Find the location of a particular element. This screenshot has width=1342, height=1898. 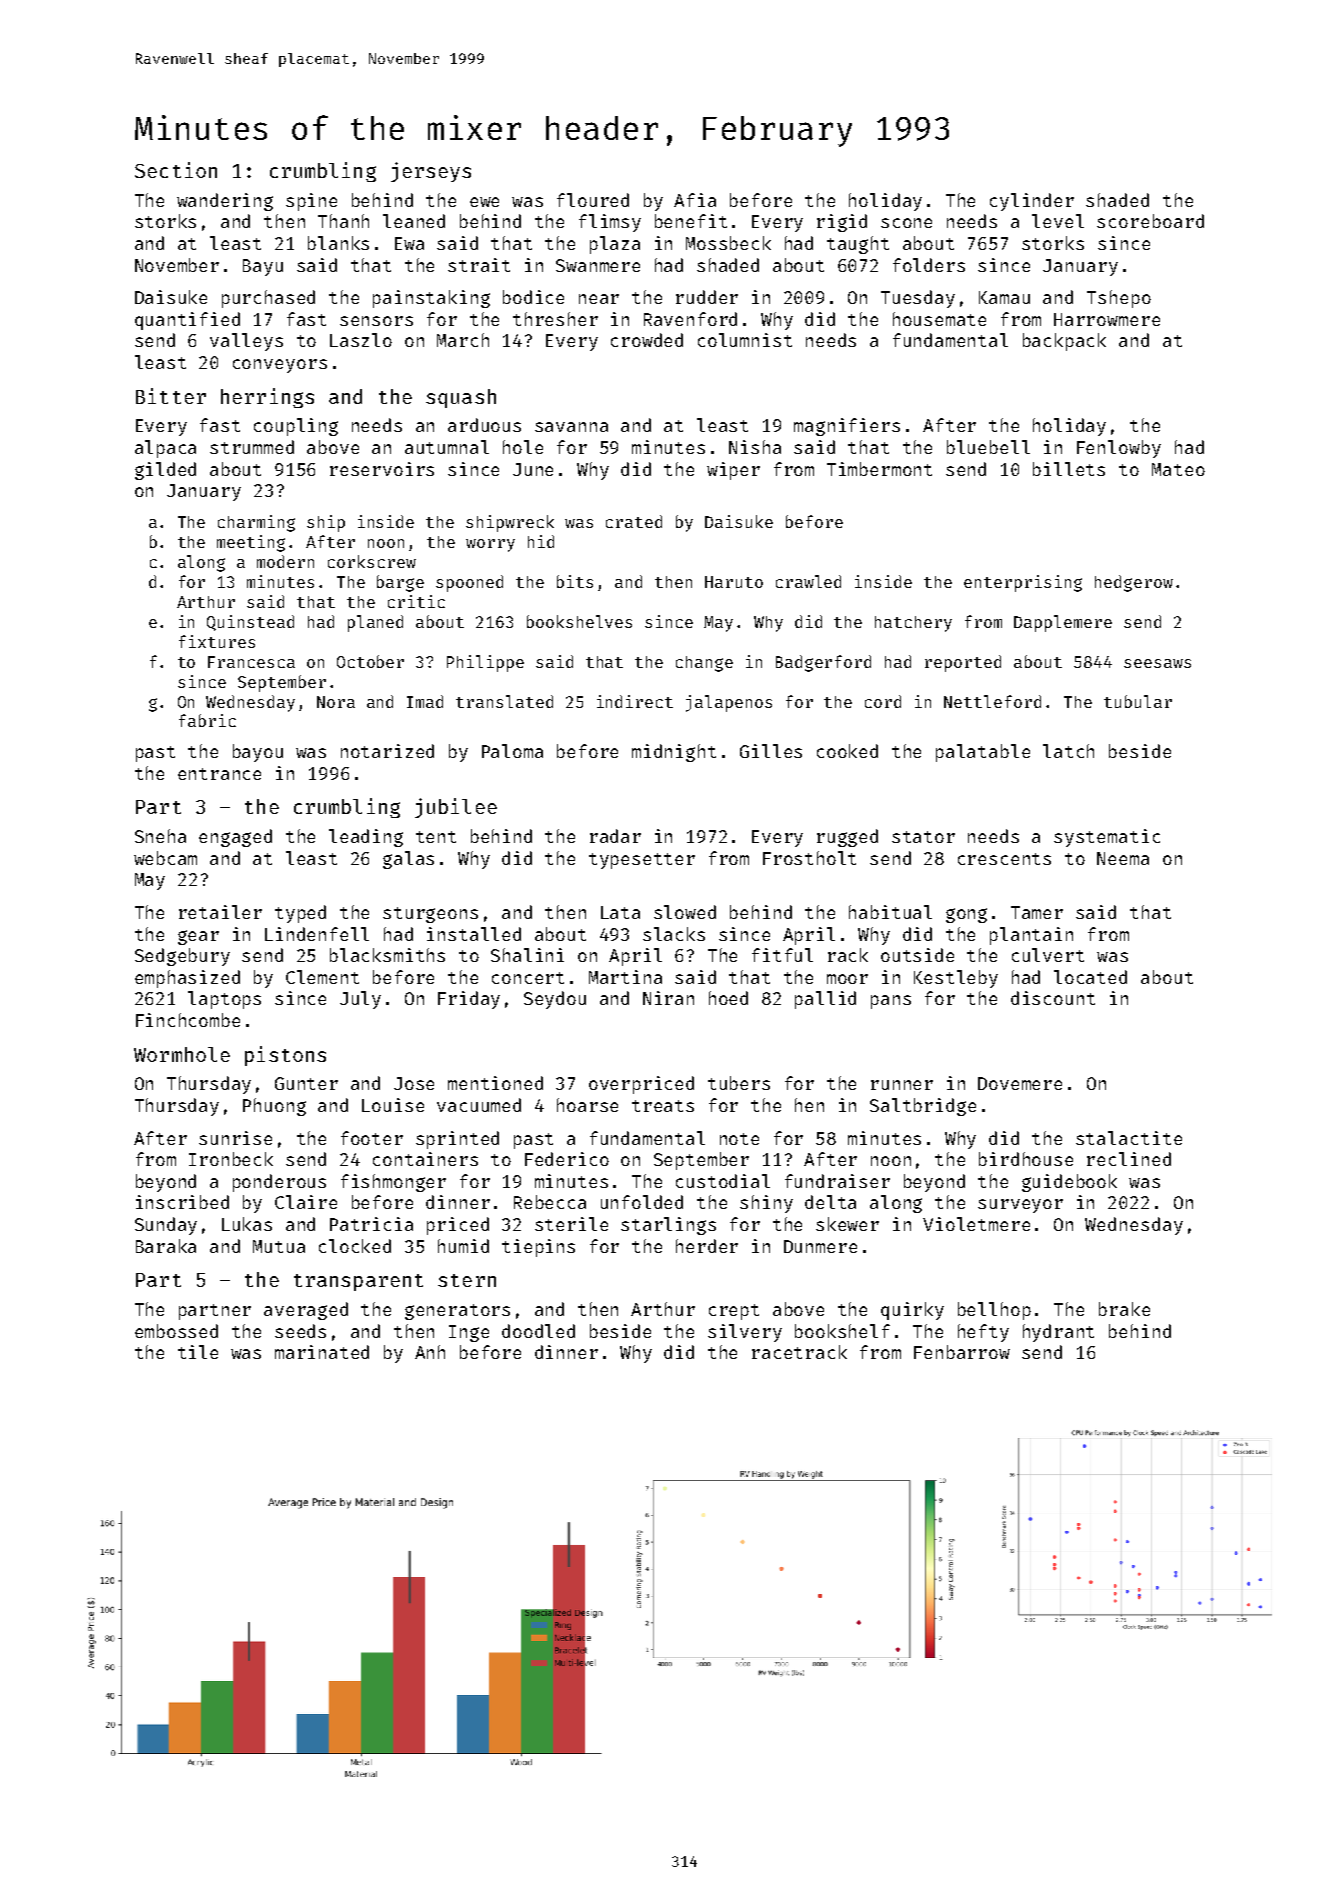

cylinder is located at coordinates (1032, 202).
